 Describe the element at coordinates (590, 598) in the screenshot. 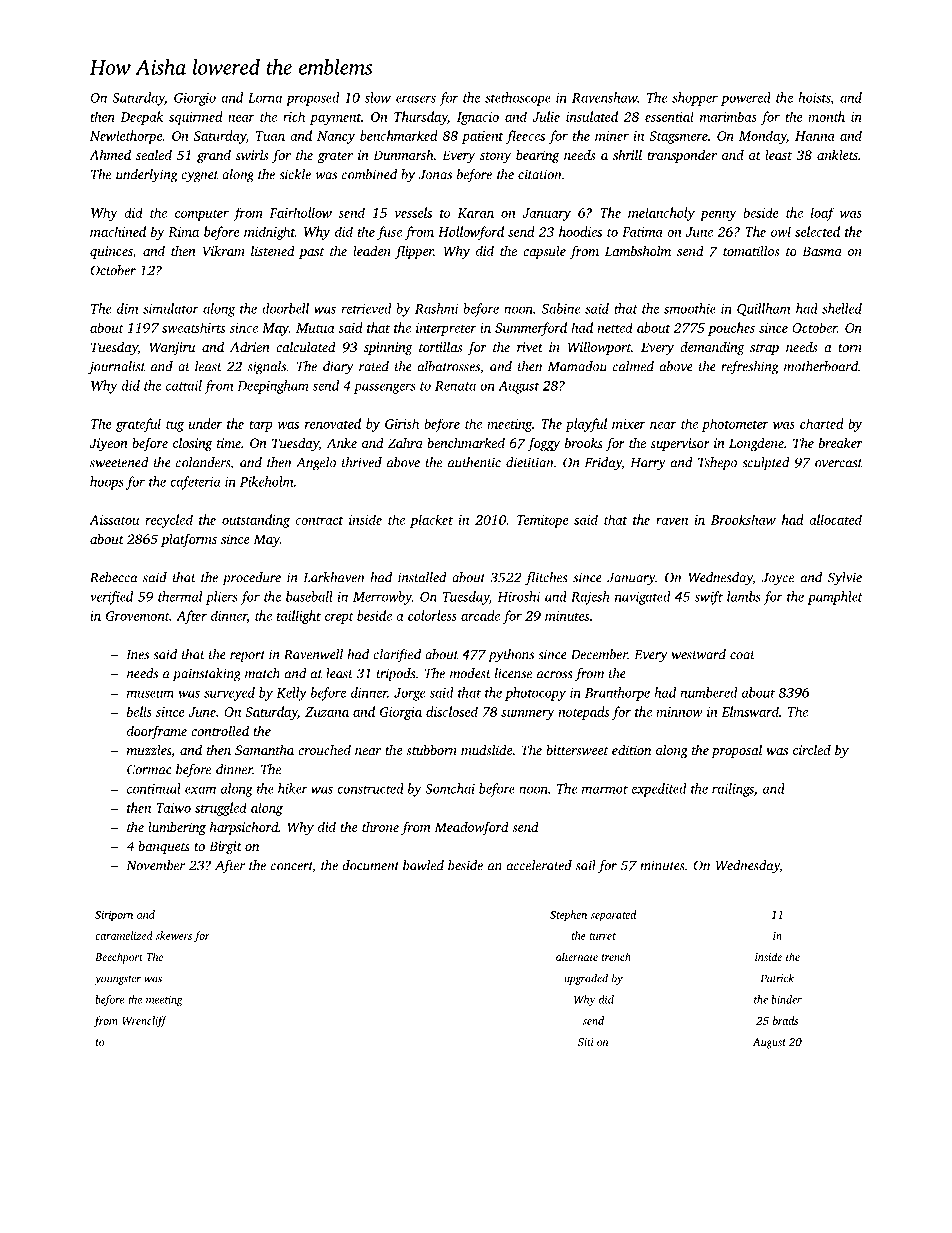

I see `Rajesh` at that location.
